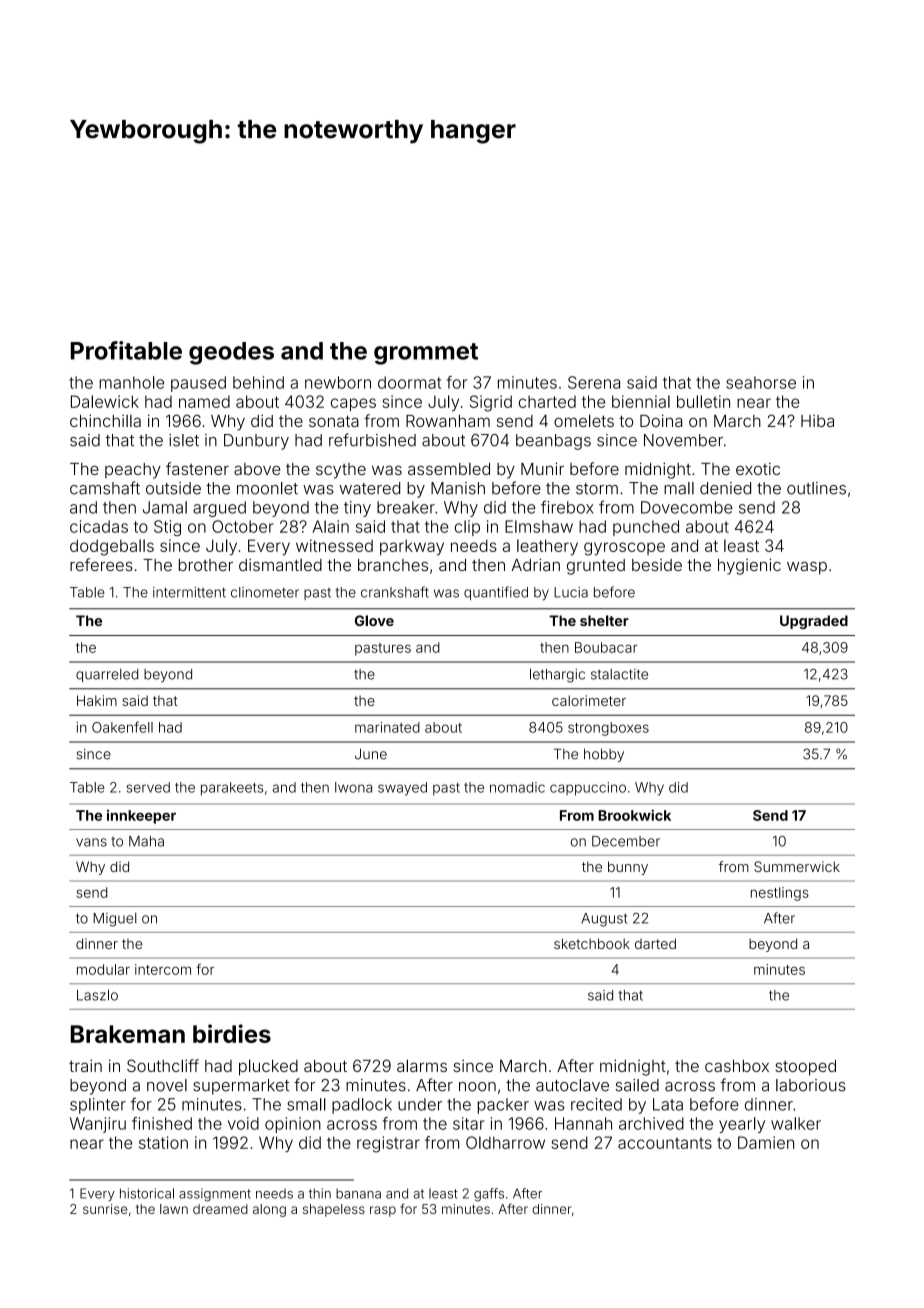 This document has height=1308, width=924. What do you see at coordinates (99, 526) in the document?
I see `cicadas` at bounding box center [99, 526].
